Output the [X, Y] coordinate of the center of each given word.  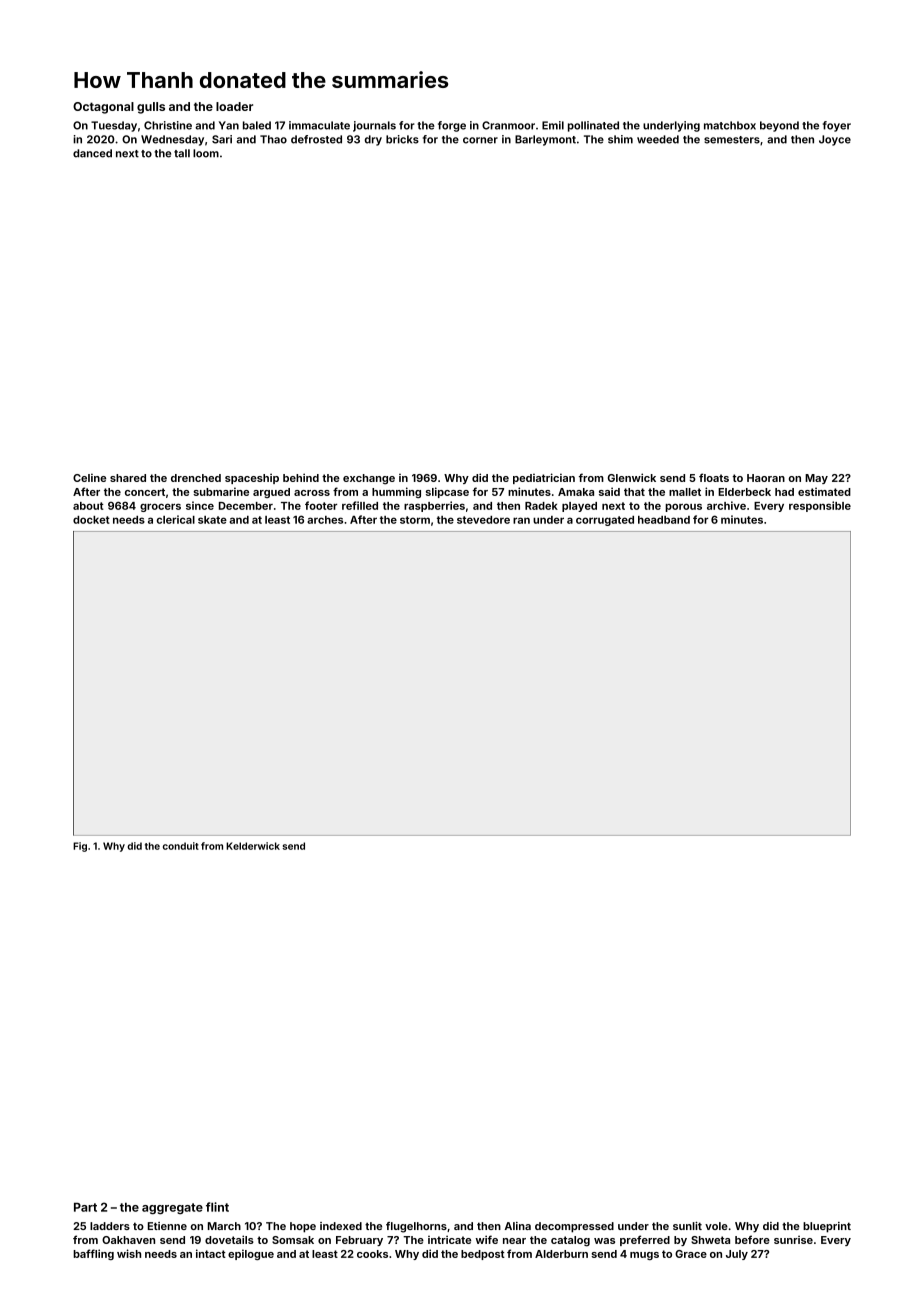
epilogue [251, 1254]
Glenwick [632, 477]
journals [374, 126]
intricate [449, 1239]
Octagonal [103, 108]
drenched [196, 478]
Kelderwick [253, 846]
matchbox [730, 125]
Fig [80, 847]
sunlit [687, 1226]
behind [301, 477]
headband [664, 520]
